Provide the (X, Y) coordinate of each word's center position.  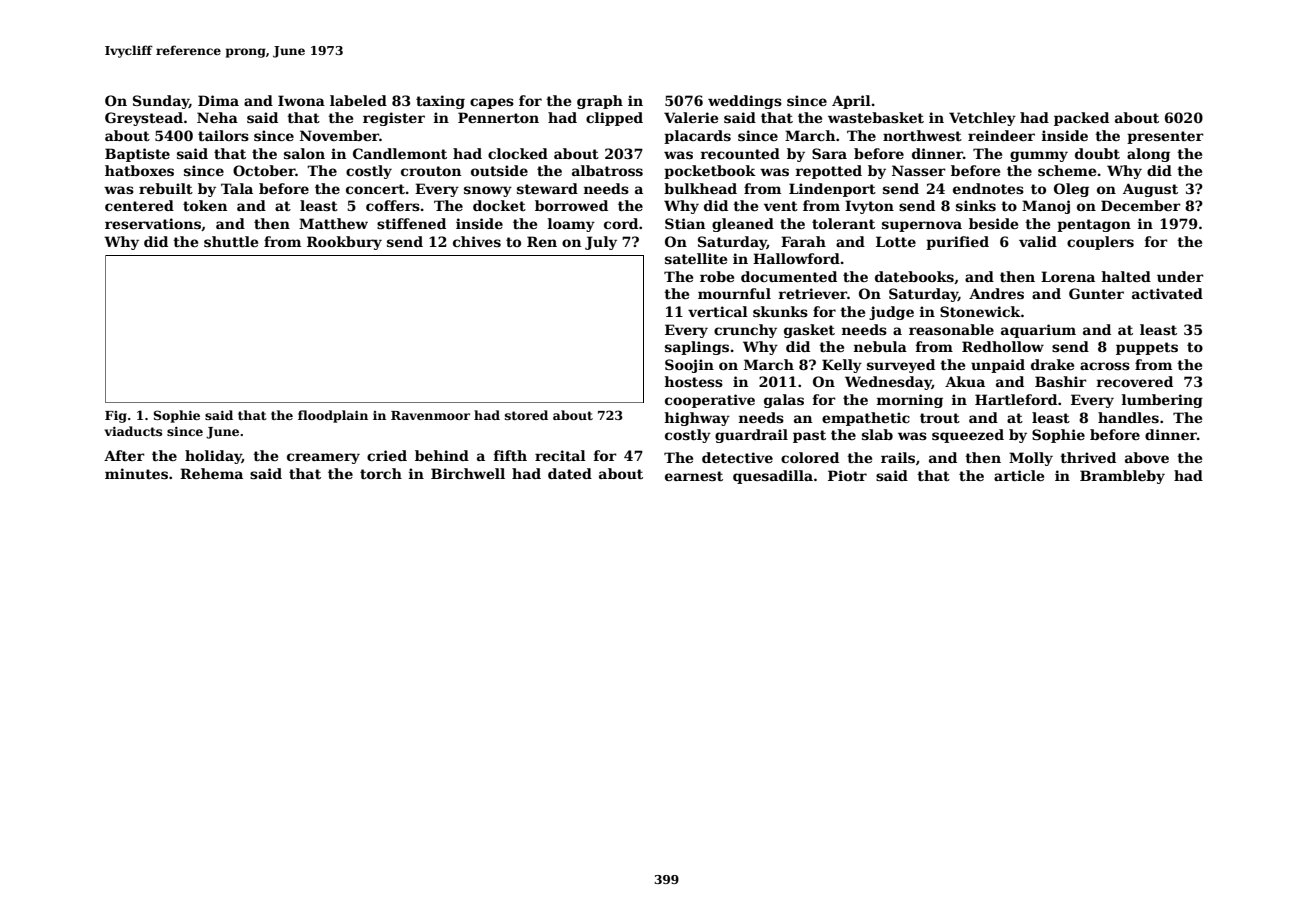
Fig (116, 417)
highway (697, 419)
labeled (358, 100)
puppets (1147, 348)
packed (1081, 119)
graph (600, 102)
